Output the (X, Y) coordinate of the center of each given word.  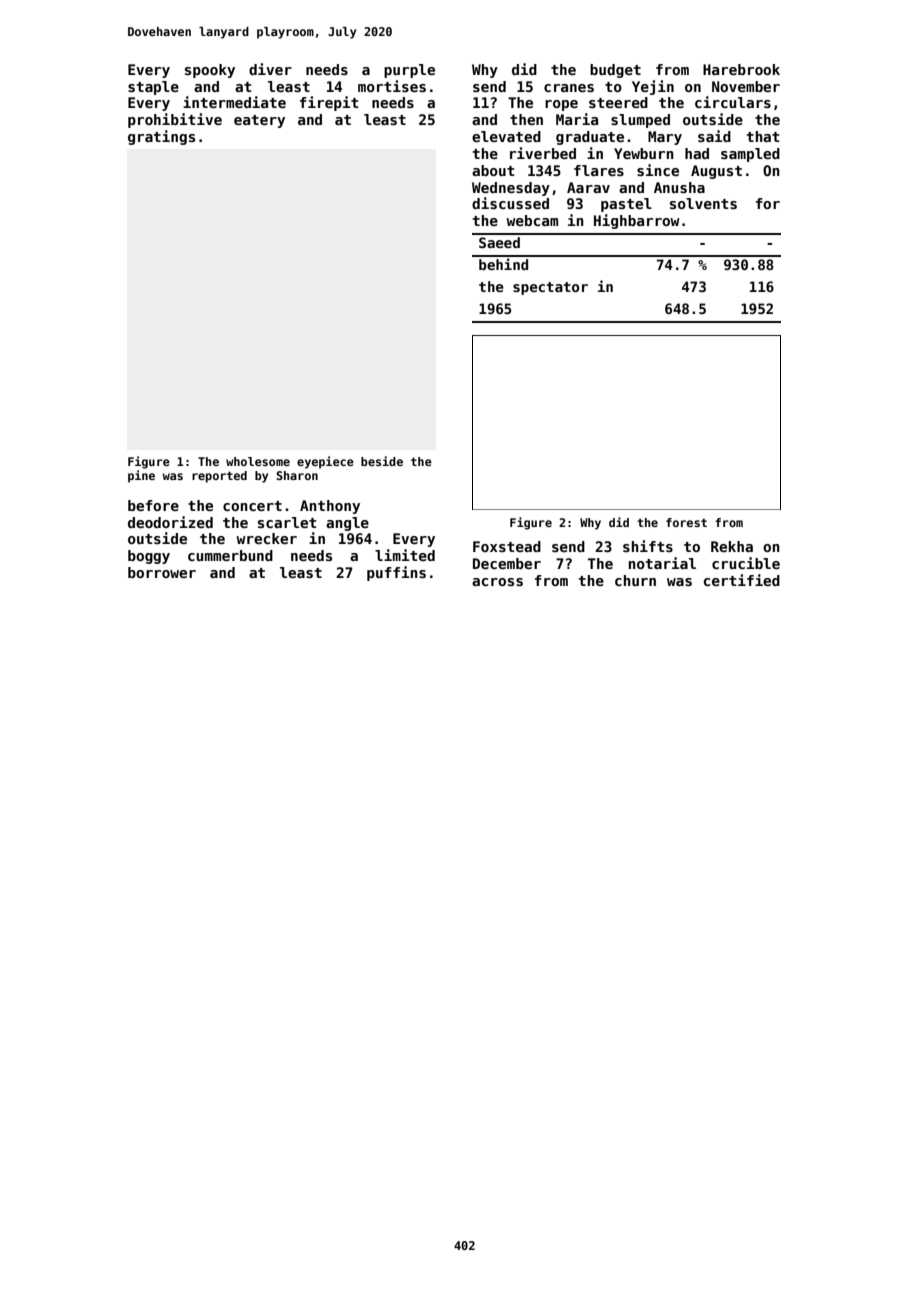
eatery (259, 121)
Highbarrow (637, 221)
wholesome (258, 461)
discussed (510, 203)
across (497, 582)
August (716, 172)
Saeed (499, 242)
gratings (161, 137)
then (526, 119)
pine (141, 476)
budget (615, 71)
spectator (550, 288)
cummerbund (230, 555)
